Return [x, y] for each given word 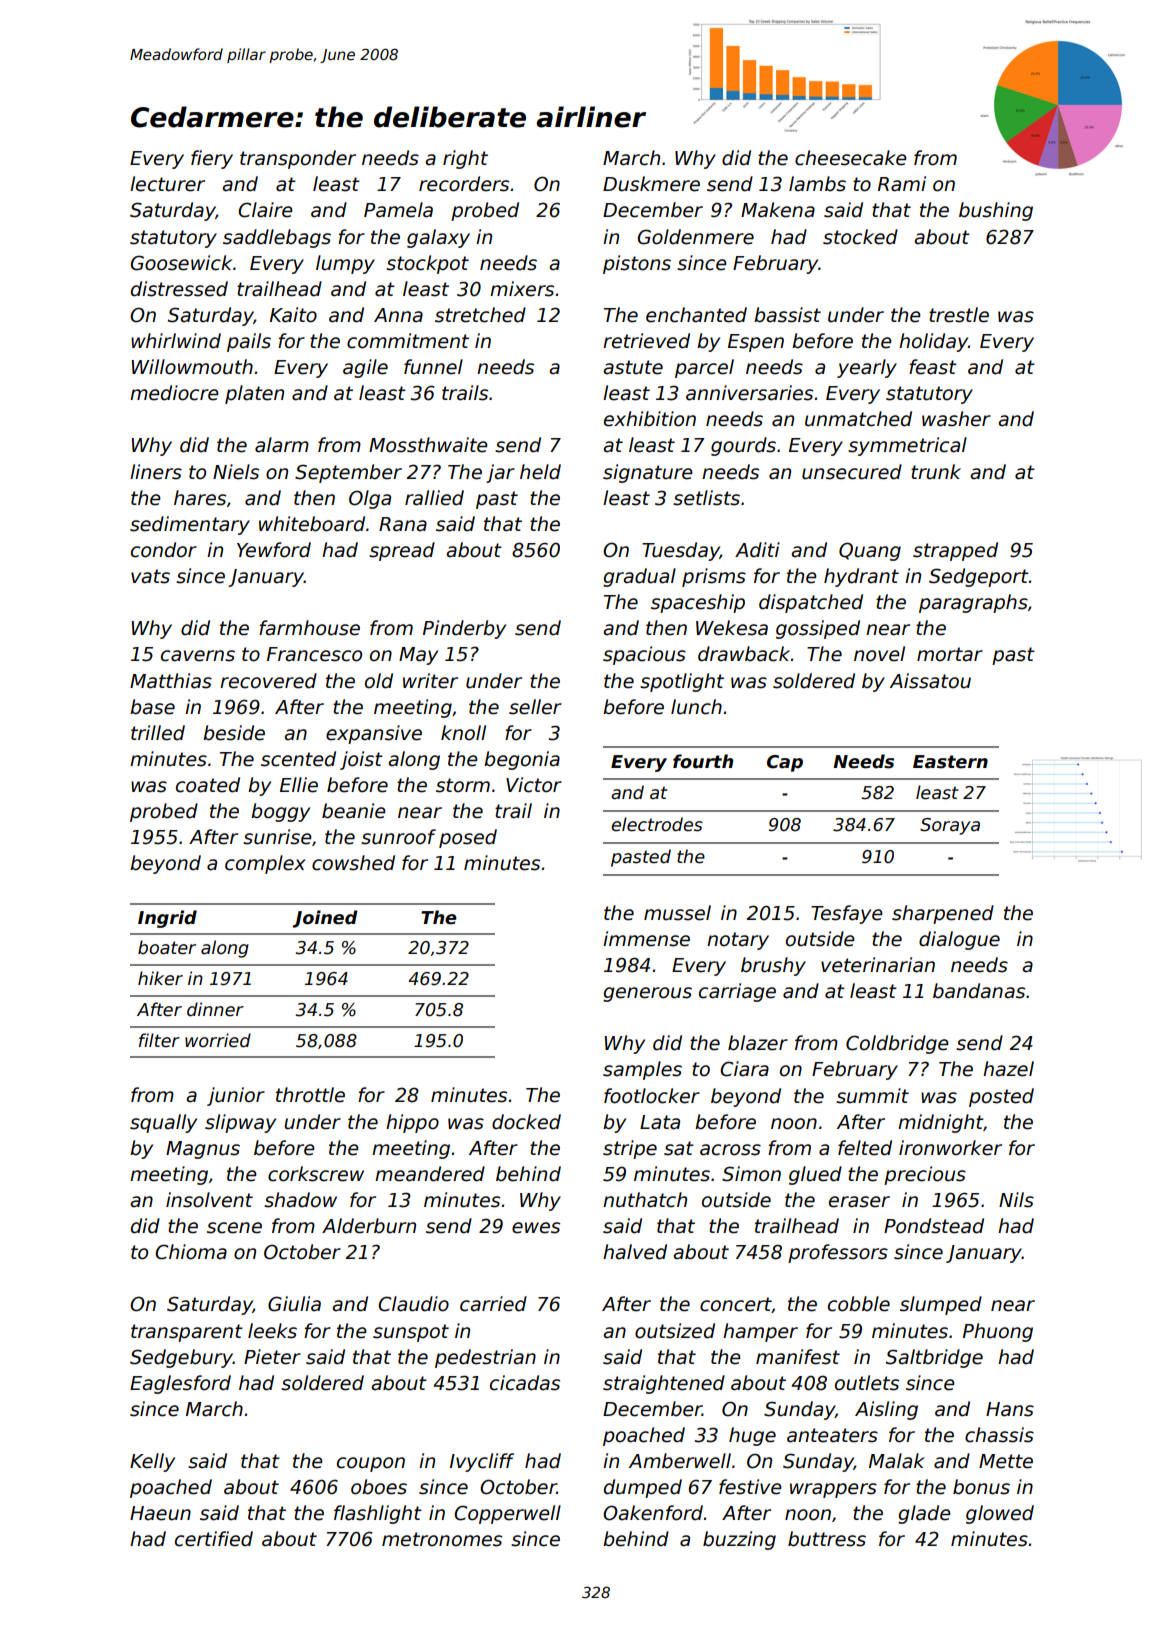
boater [167, 947]
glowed [1000, 1514]
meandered [430, 1174]
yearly [867, 368]
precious [925, 1175]
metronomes [442, 1539]
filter [159, 1040]
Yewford [274, 550]
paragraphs [973, 603]
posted [1001, 1097]
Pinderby [464, 629]
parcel [704, 368]
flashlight [378, 1514]
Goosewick [181, 263]
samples [642, 1070]
